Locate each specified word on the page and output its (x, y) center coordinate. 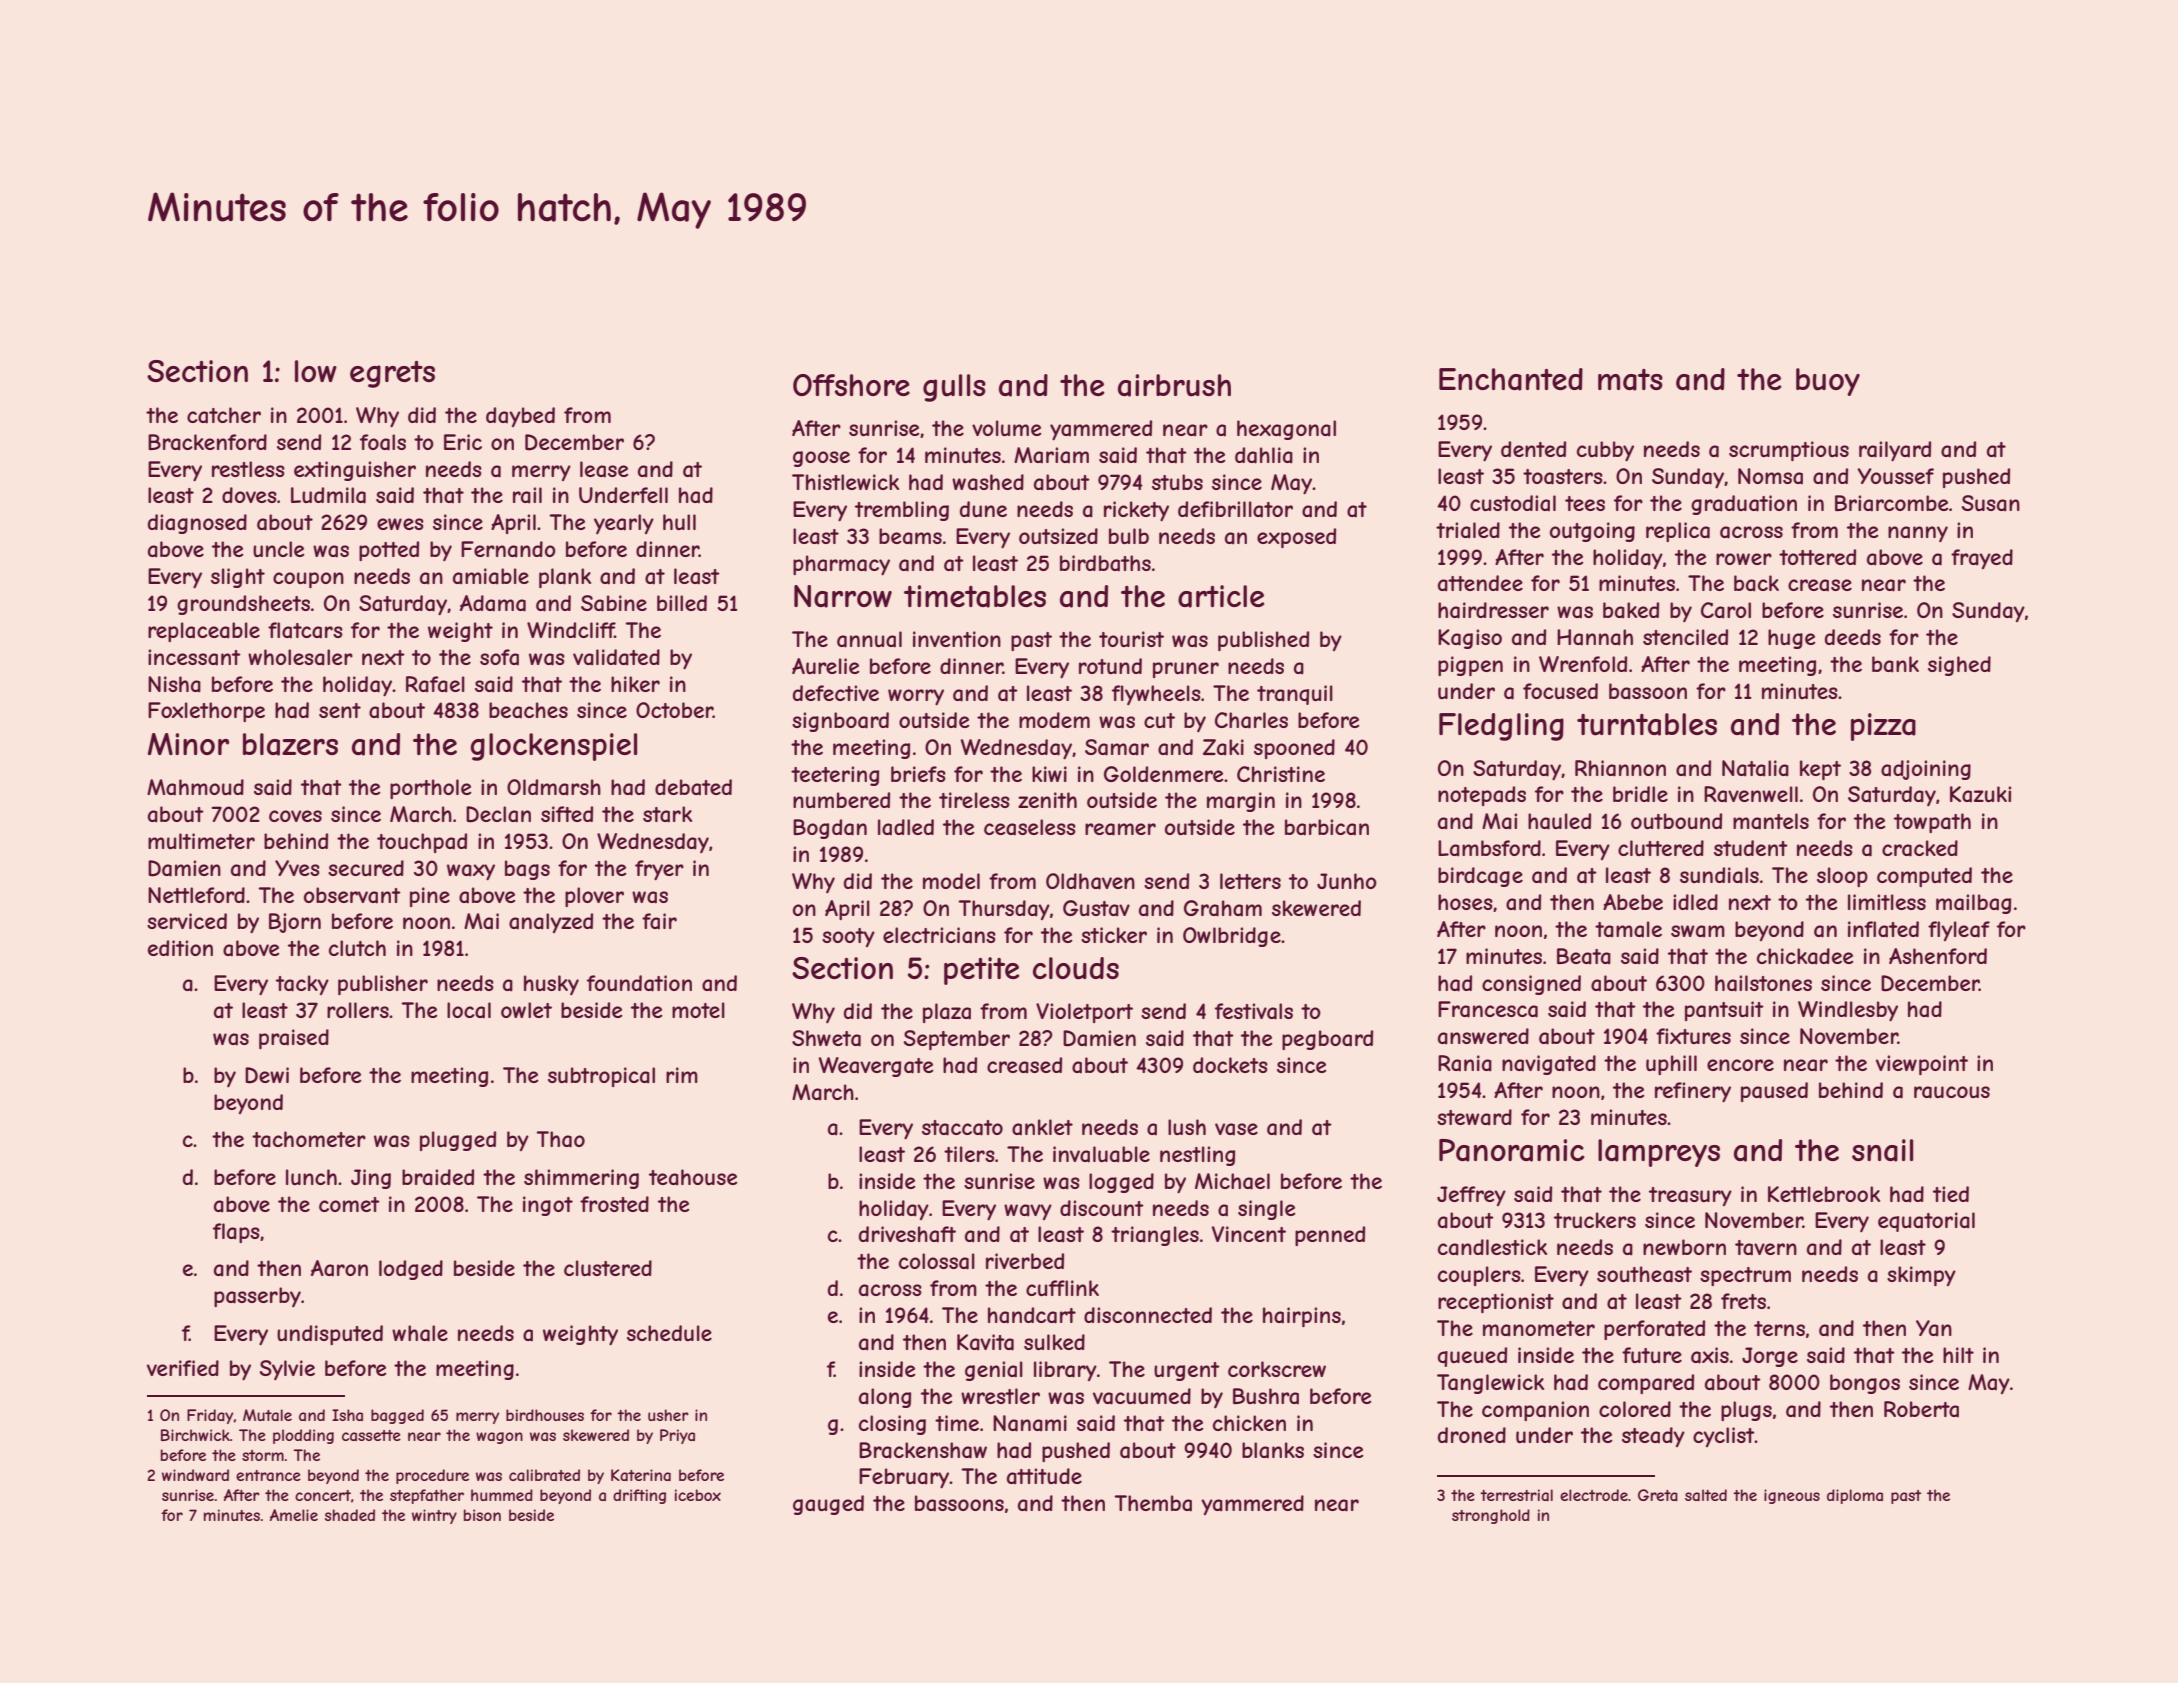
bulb (1129, 536)
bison (482, 1515)
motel (698, 1010)
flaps (236, 1233)
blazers (290, 744)
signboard (840, 722)
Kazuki (1980, 794)
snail (1882, 1150)
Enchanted (1511, 379)
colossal (937, 1261)
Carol (1726, 610)
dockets (1230, 1065)
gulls (954, 388)
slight (238, 578)
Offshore (851, 385)
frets (1743, 1301)
